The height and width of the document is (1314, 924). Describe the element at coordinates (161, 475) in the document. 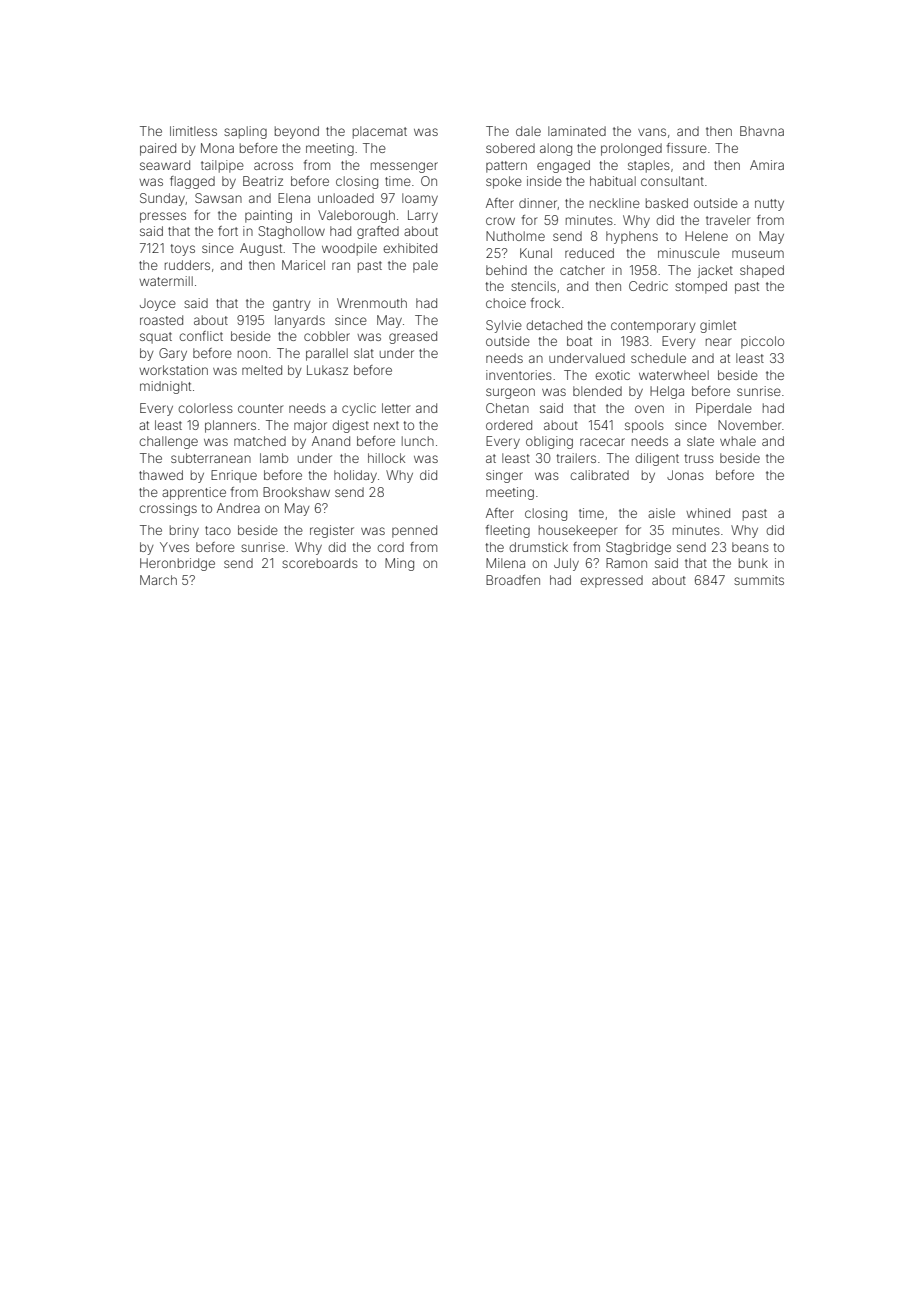

I see `thawed` at that location.
